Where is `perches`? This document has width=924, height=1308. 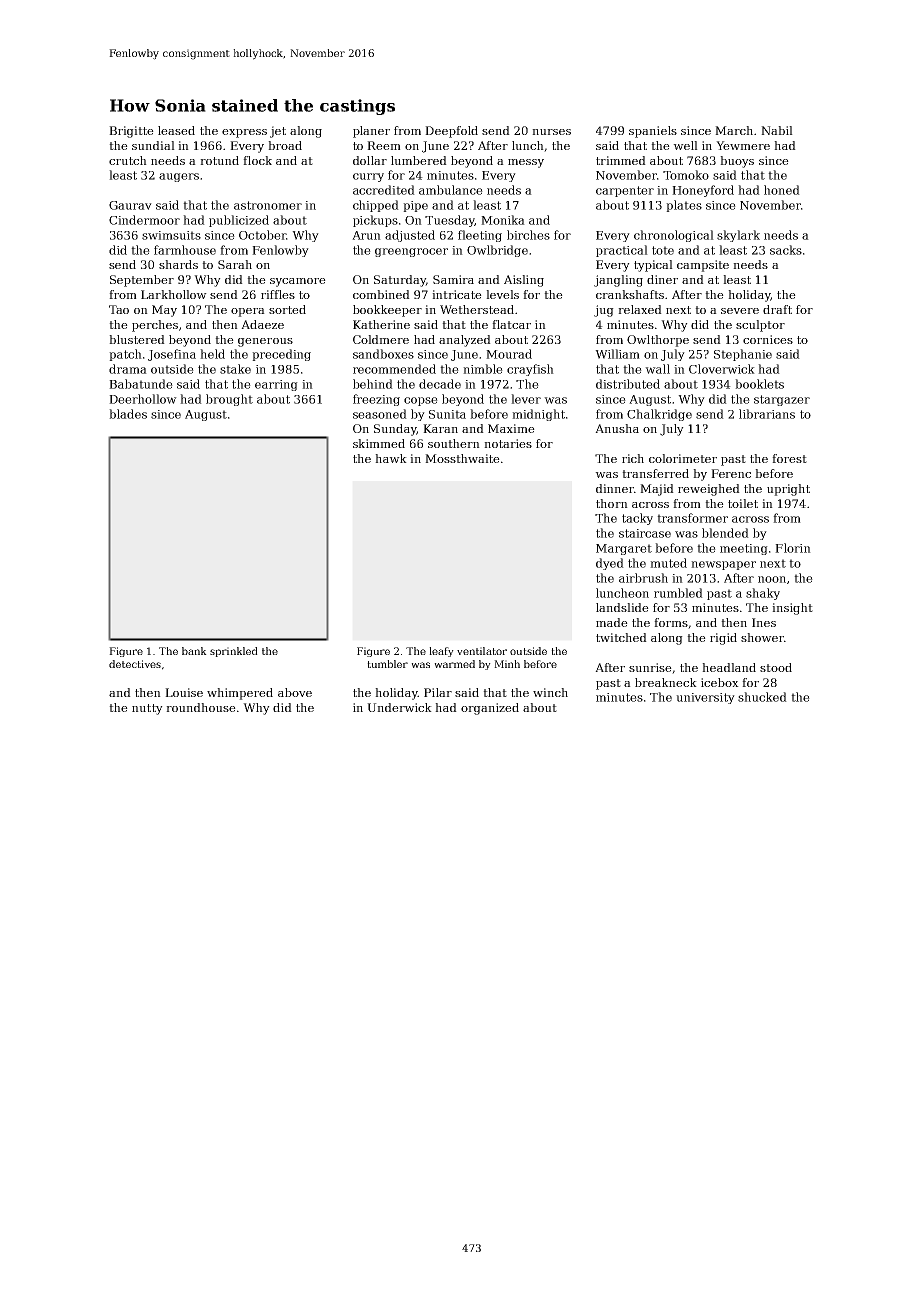
perches is located at coordinates (155, 326).
